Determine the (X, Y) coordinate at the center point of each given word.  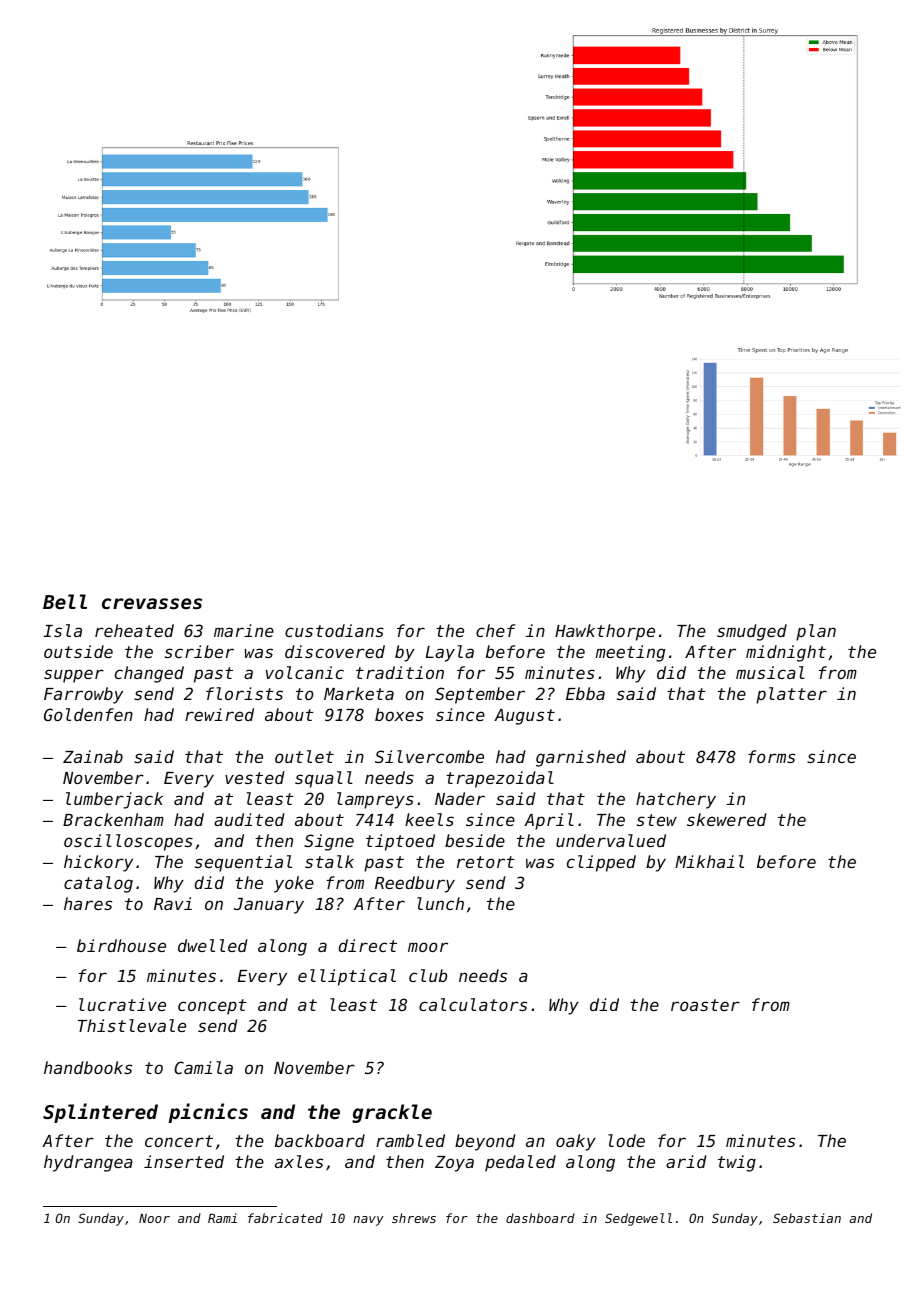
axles (299, 1161)
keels (429, 819)
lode (626, 1140)
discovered (335, 651)
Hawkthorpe (605, 632)
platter (791, 695)
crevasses (152, 603)
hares (88, 903)
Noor (154, 1218)
